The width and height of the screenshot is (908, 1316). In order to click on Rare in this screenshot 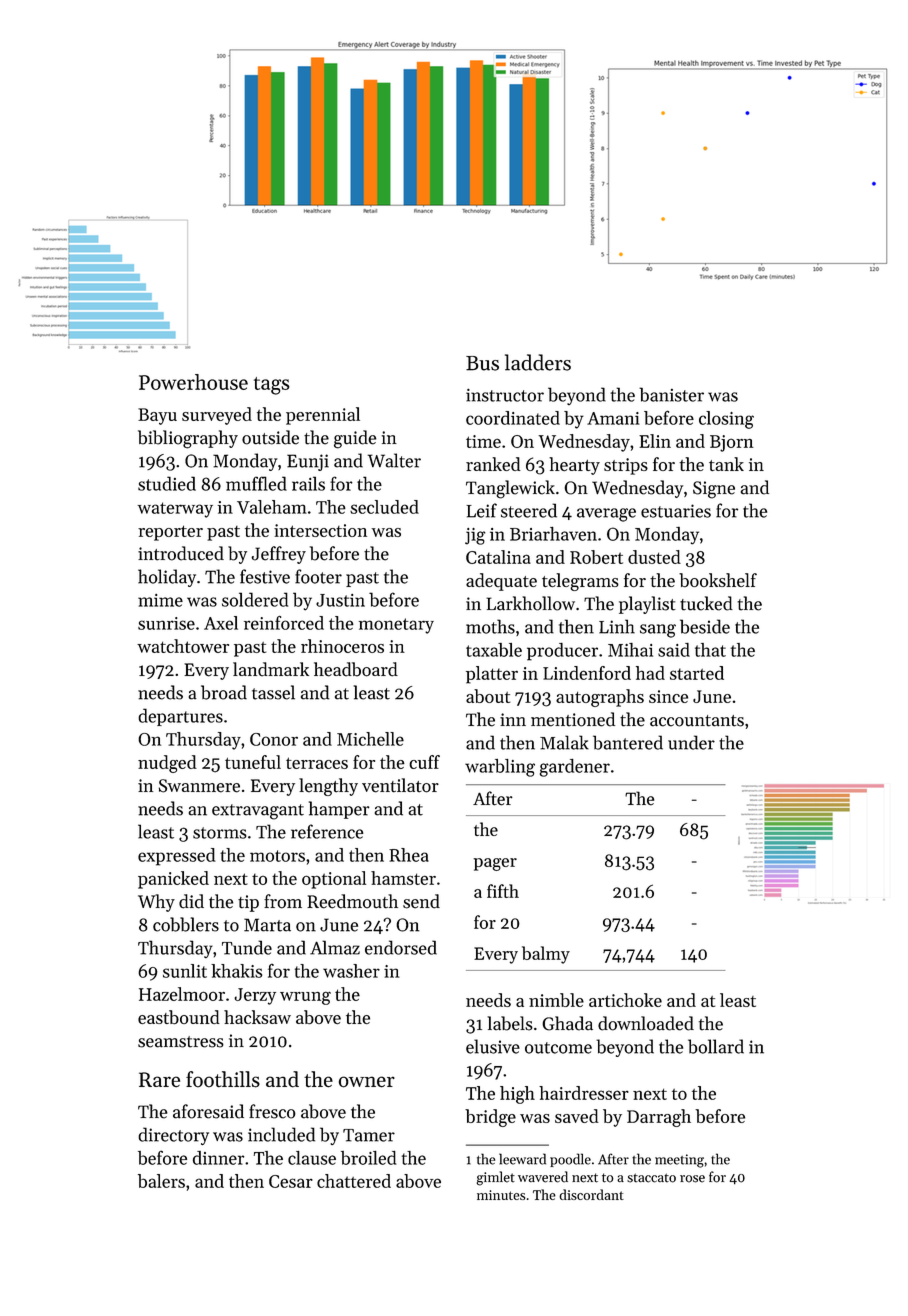, I will do `click(159, 1079)`.
